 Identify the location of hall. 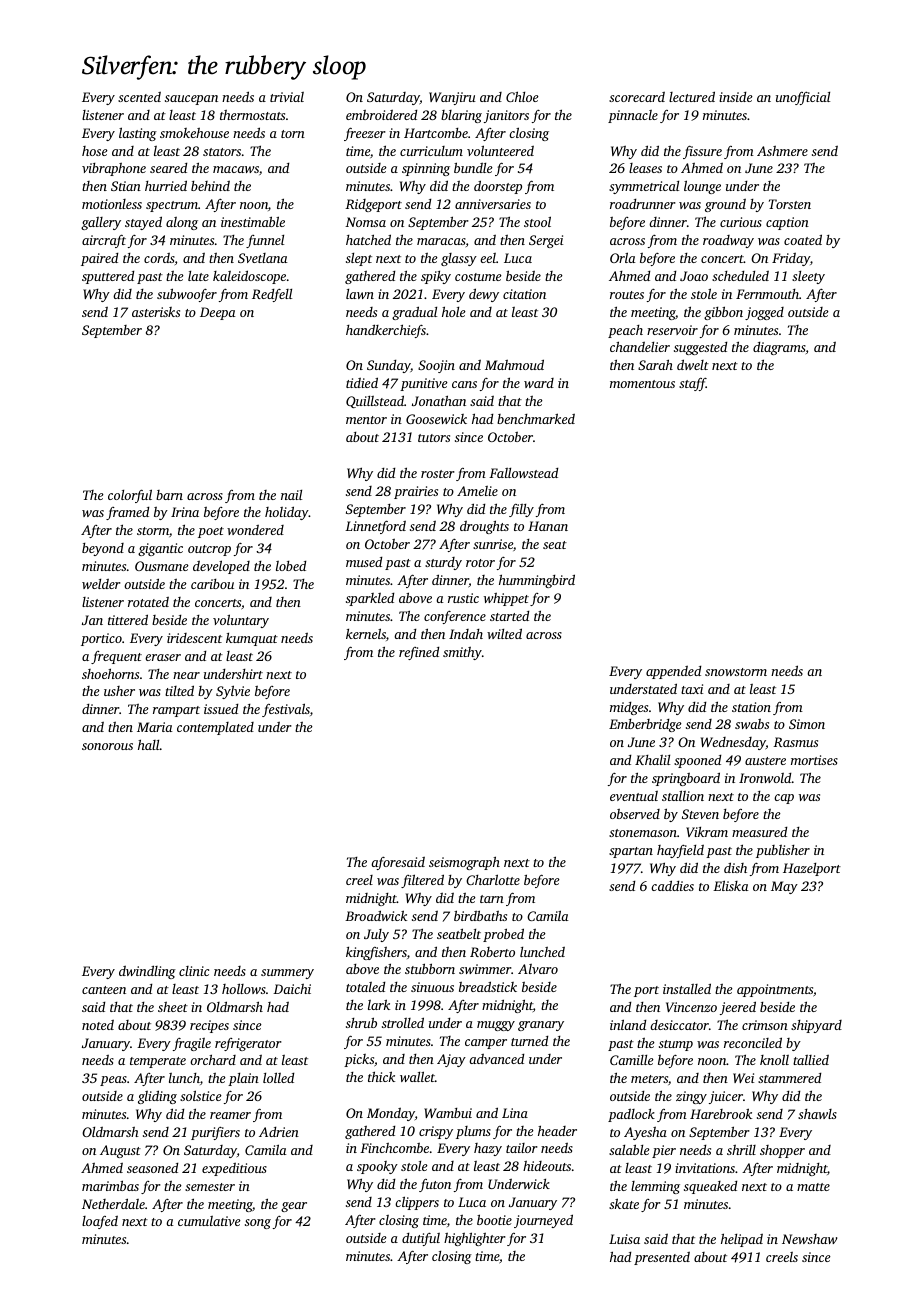
(149, 744).
